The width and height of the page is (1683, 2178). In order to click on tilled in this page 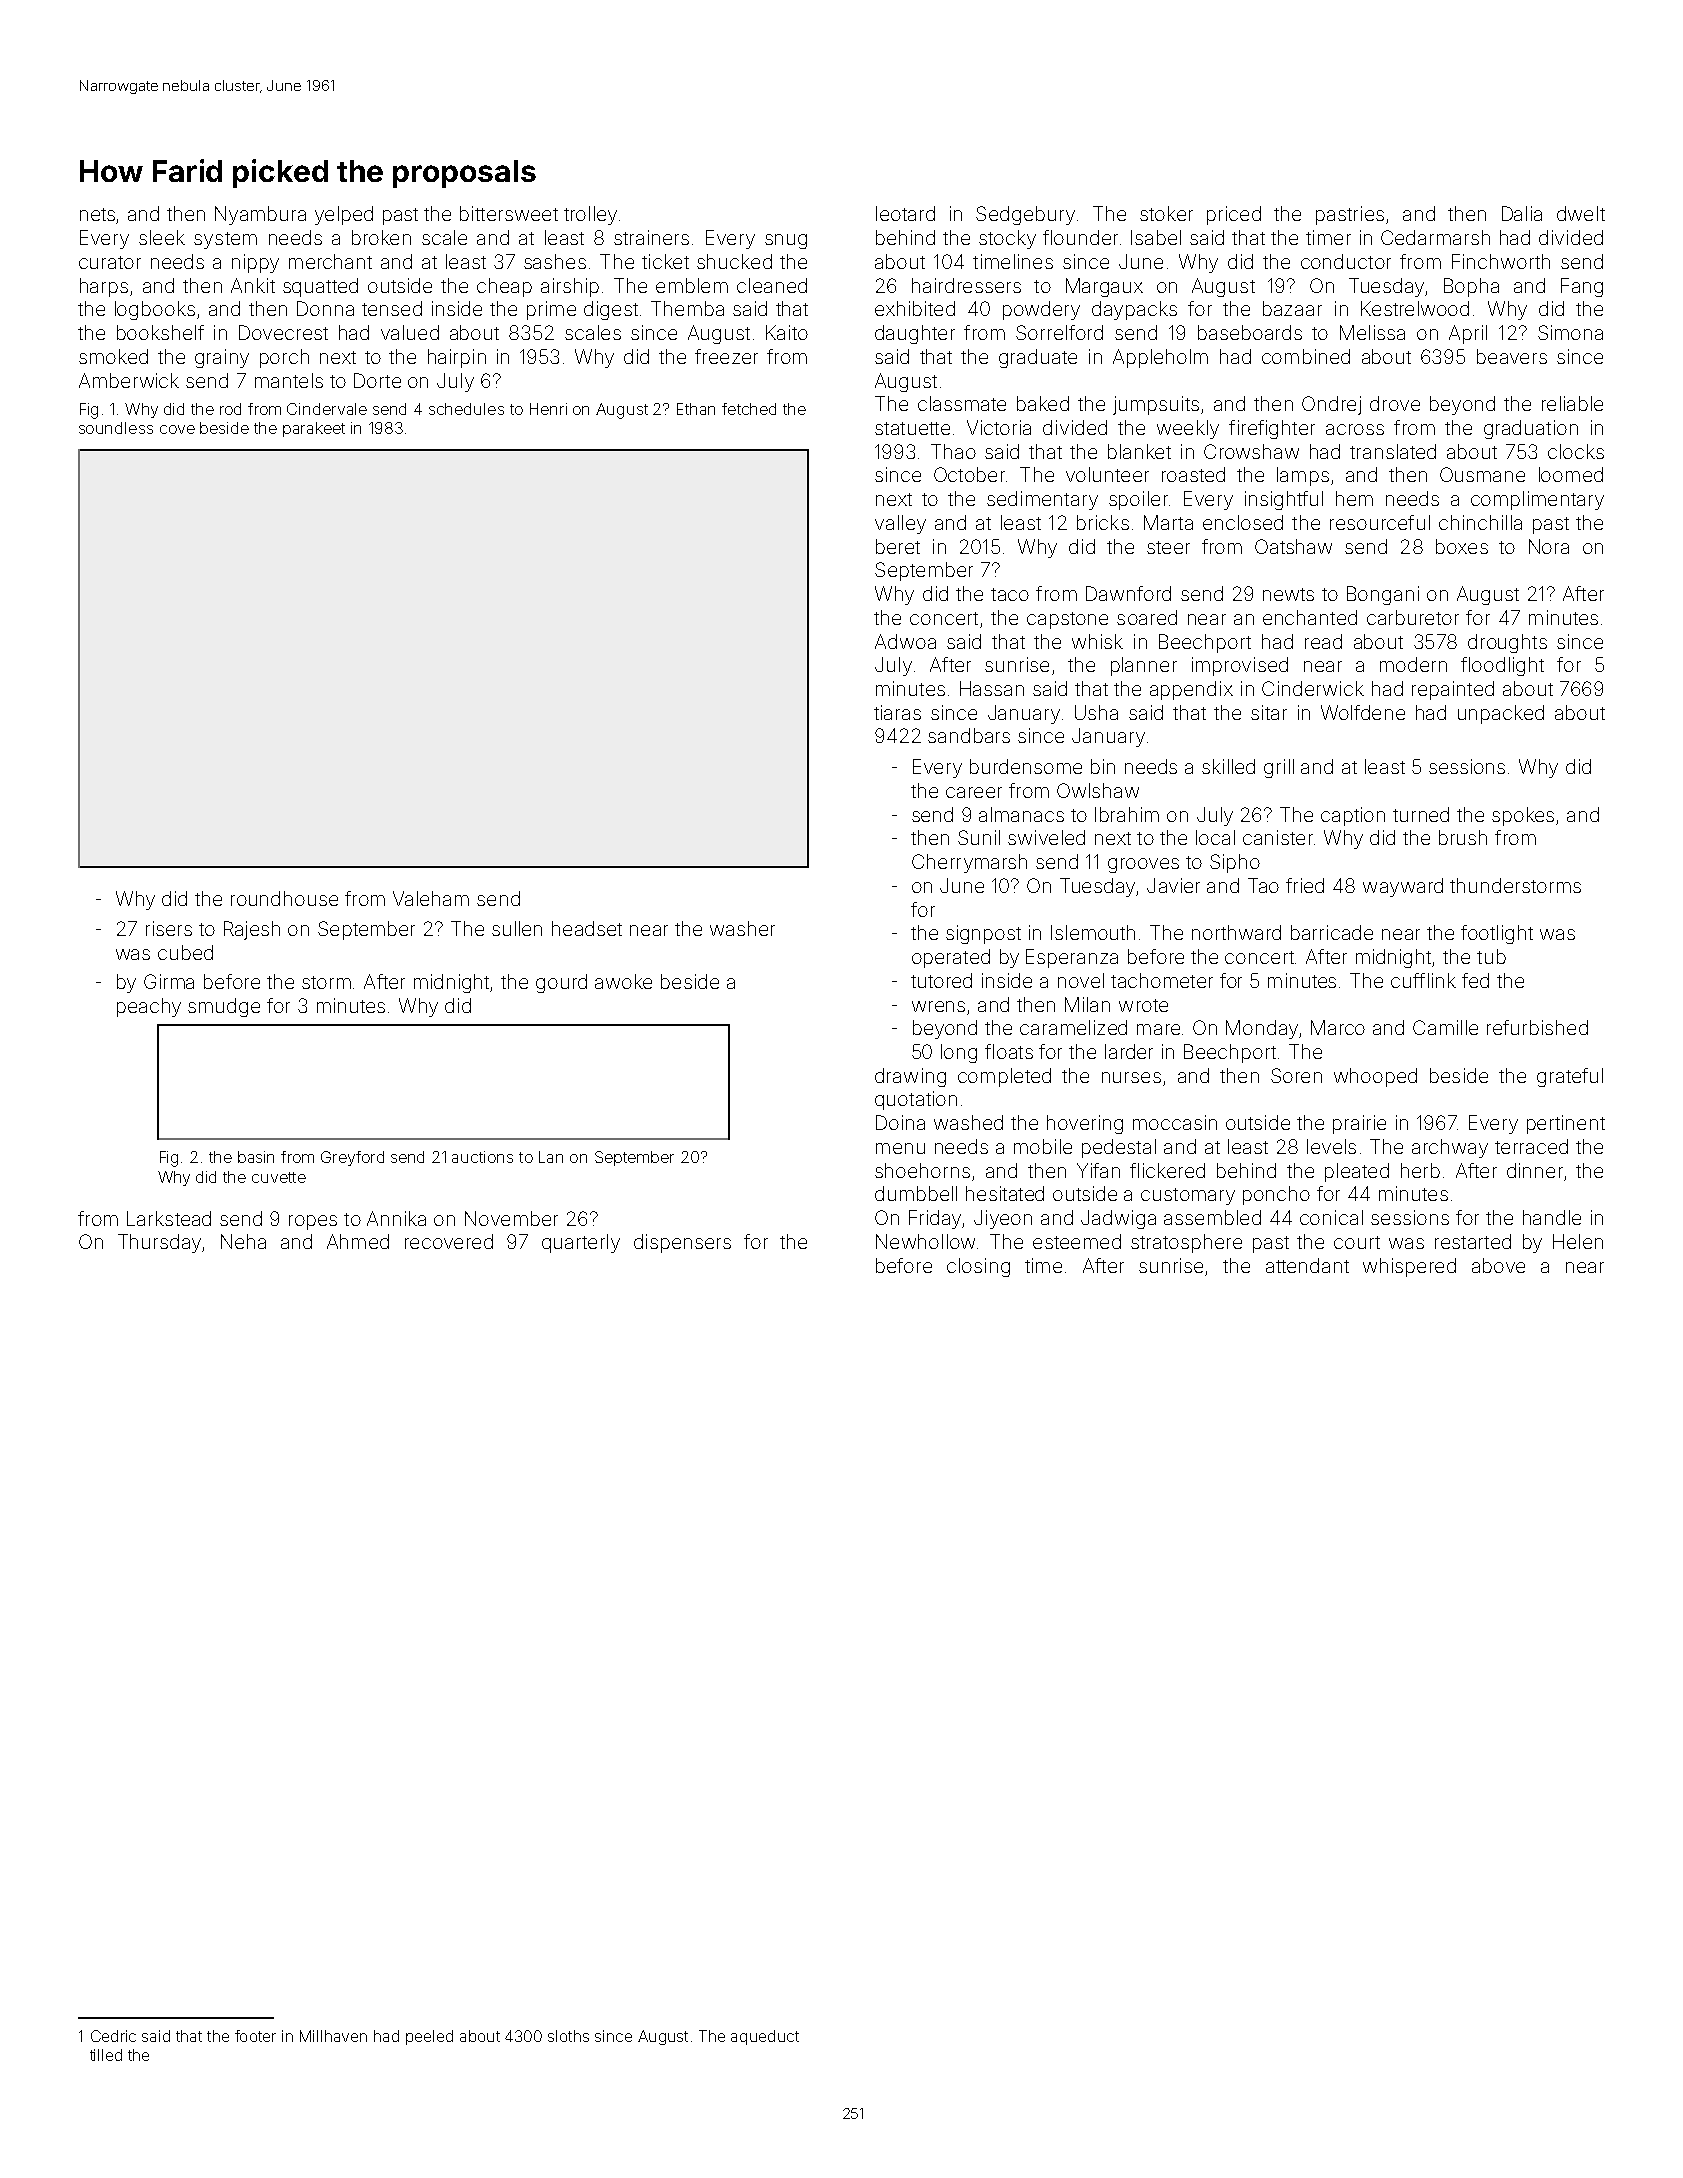, I will do `click(106, 2055)`.
